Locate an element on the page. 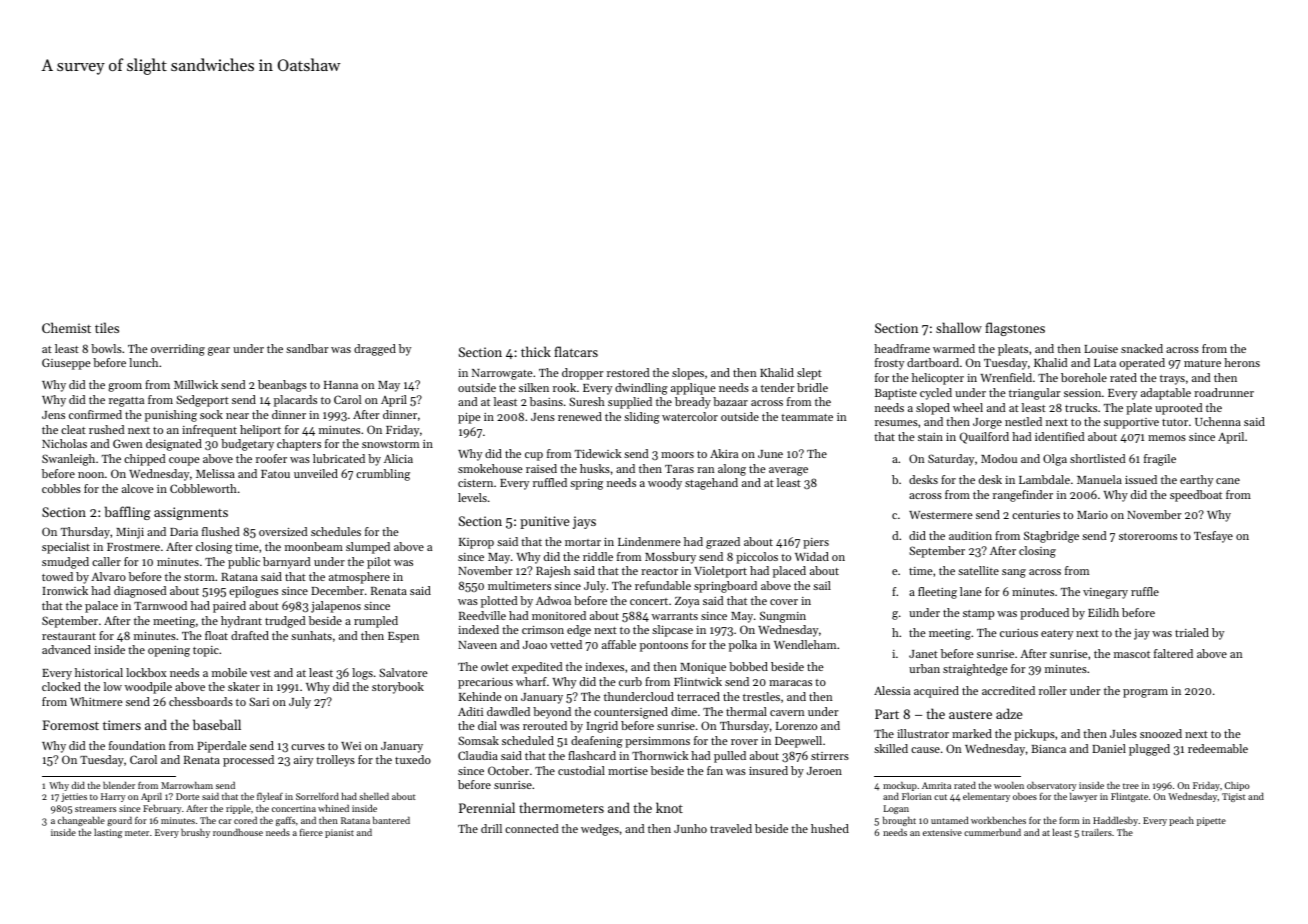 The height and width of the image is (924, 1308). stagehand is located at coordinates (711, 484).
